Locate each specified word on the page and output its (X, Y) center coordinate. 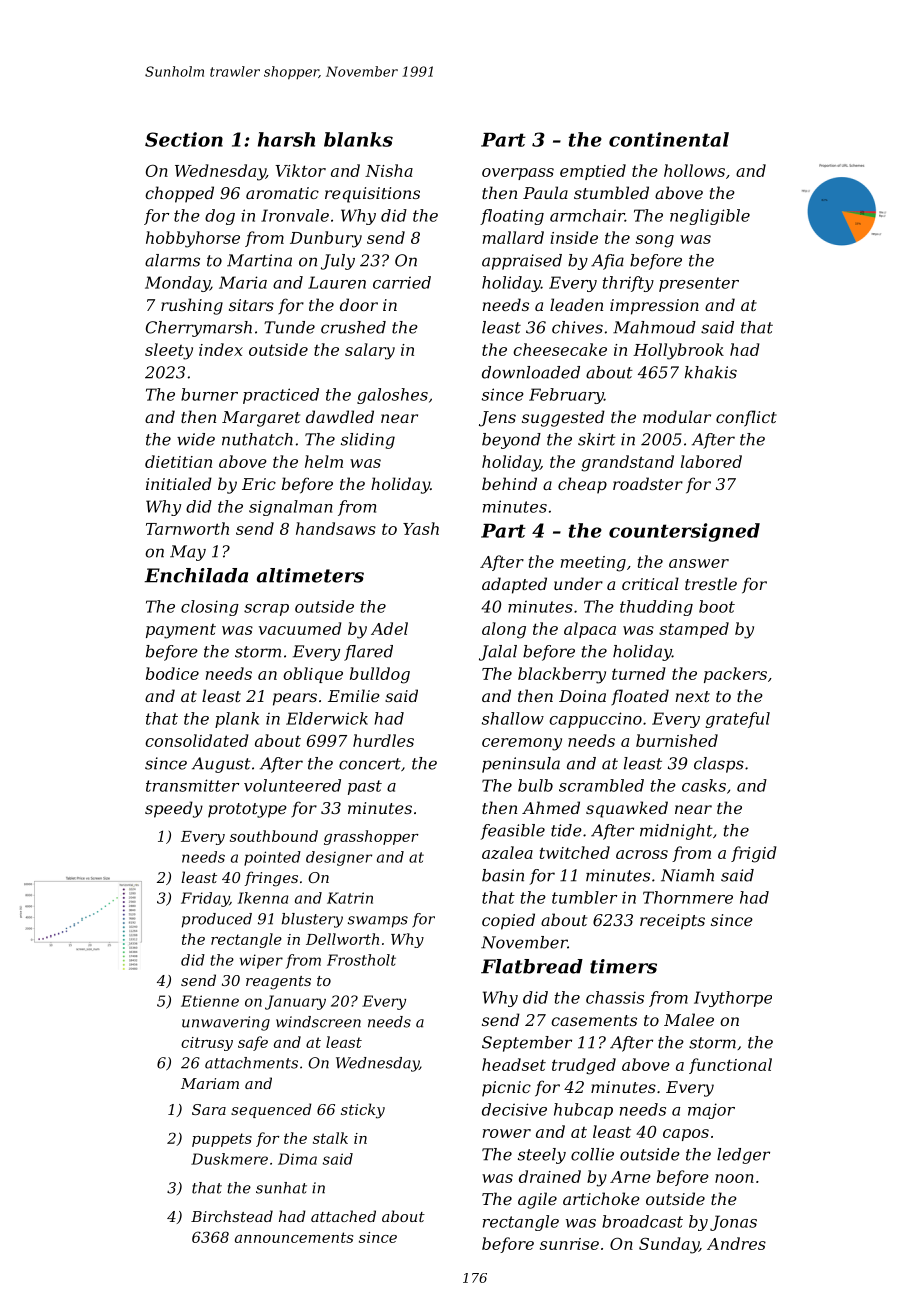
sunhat (281, 1188)
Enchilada (196, 575)
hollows (694, 170)
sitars (251, 305)
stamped (694, 630)
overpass (518, 174)
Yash (421, 528)
